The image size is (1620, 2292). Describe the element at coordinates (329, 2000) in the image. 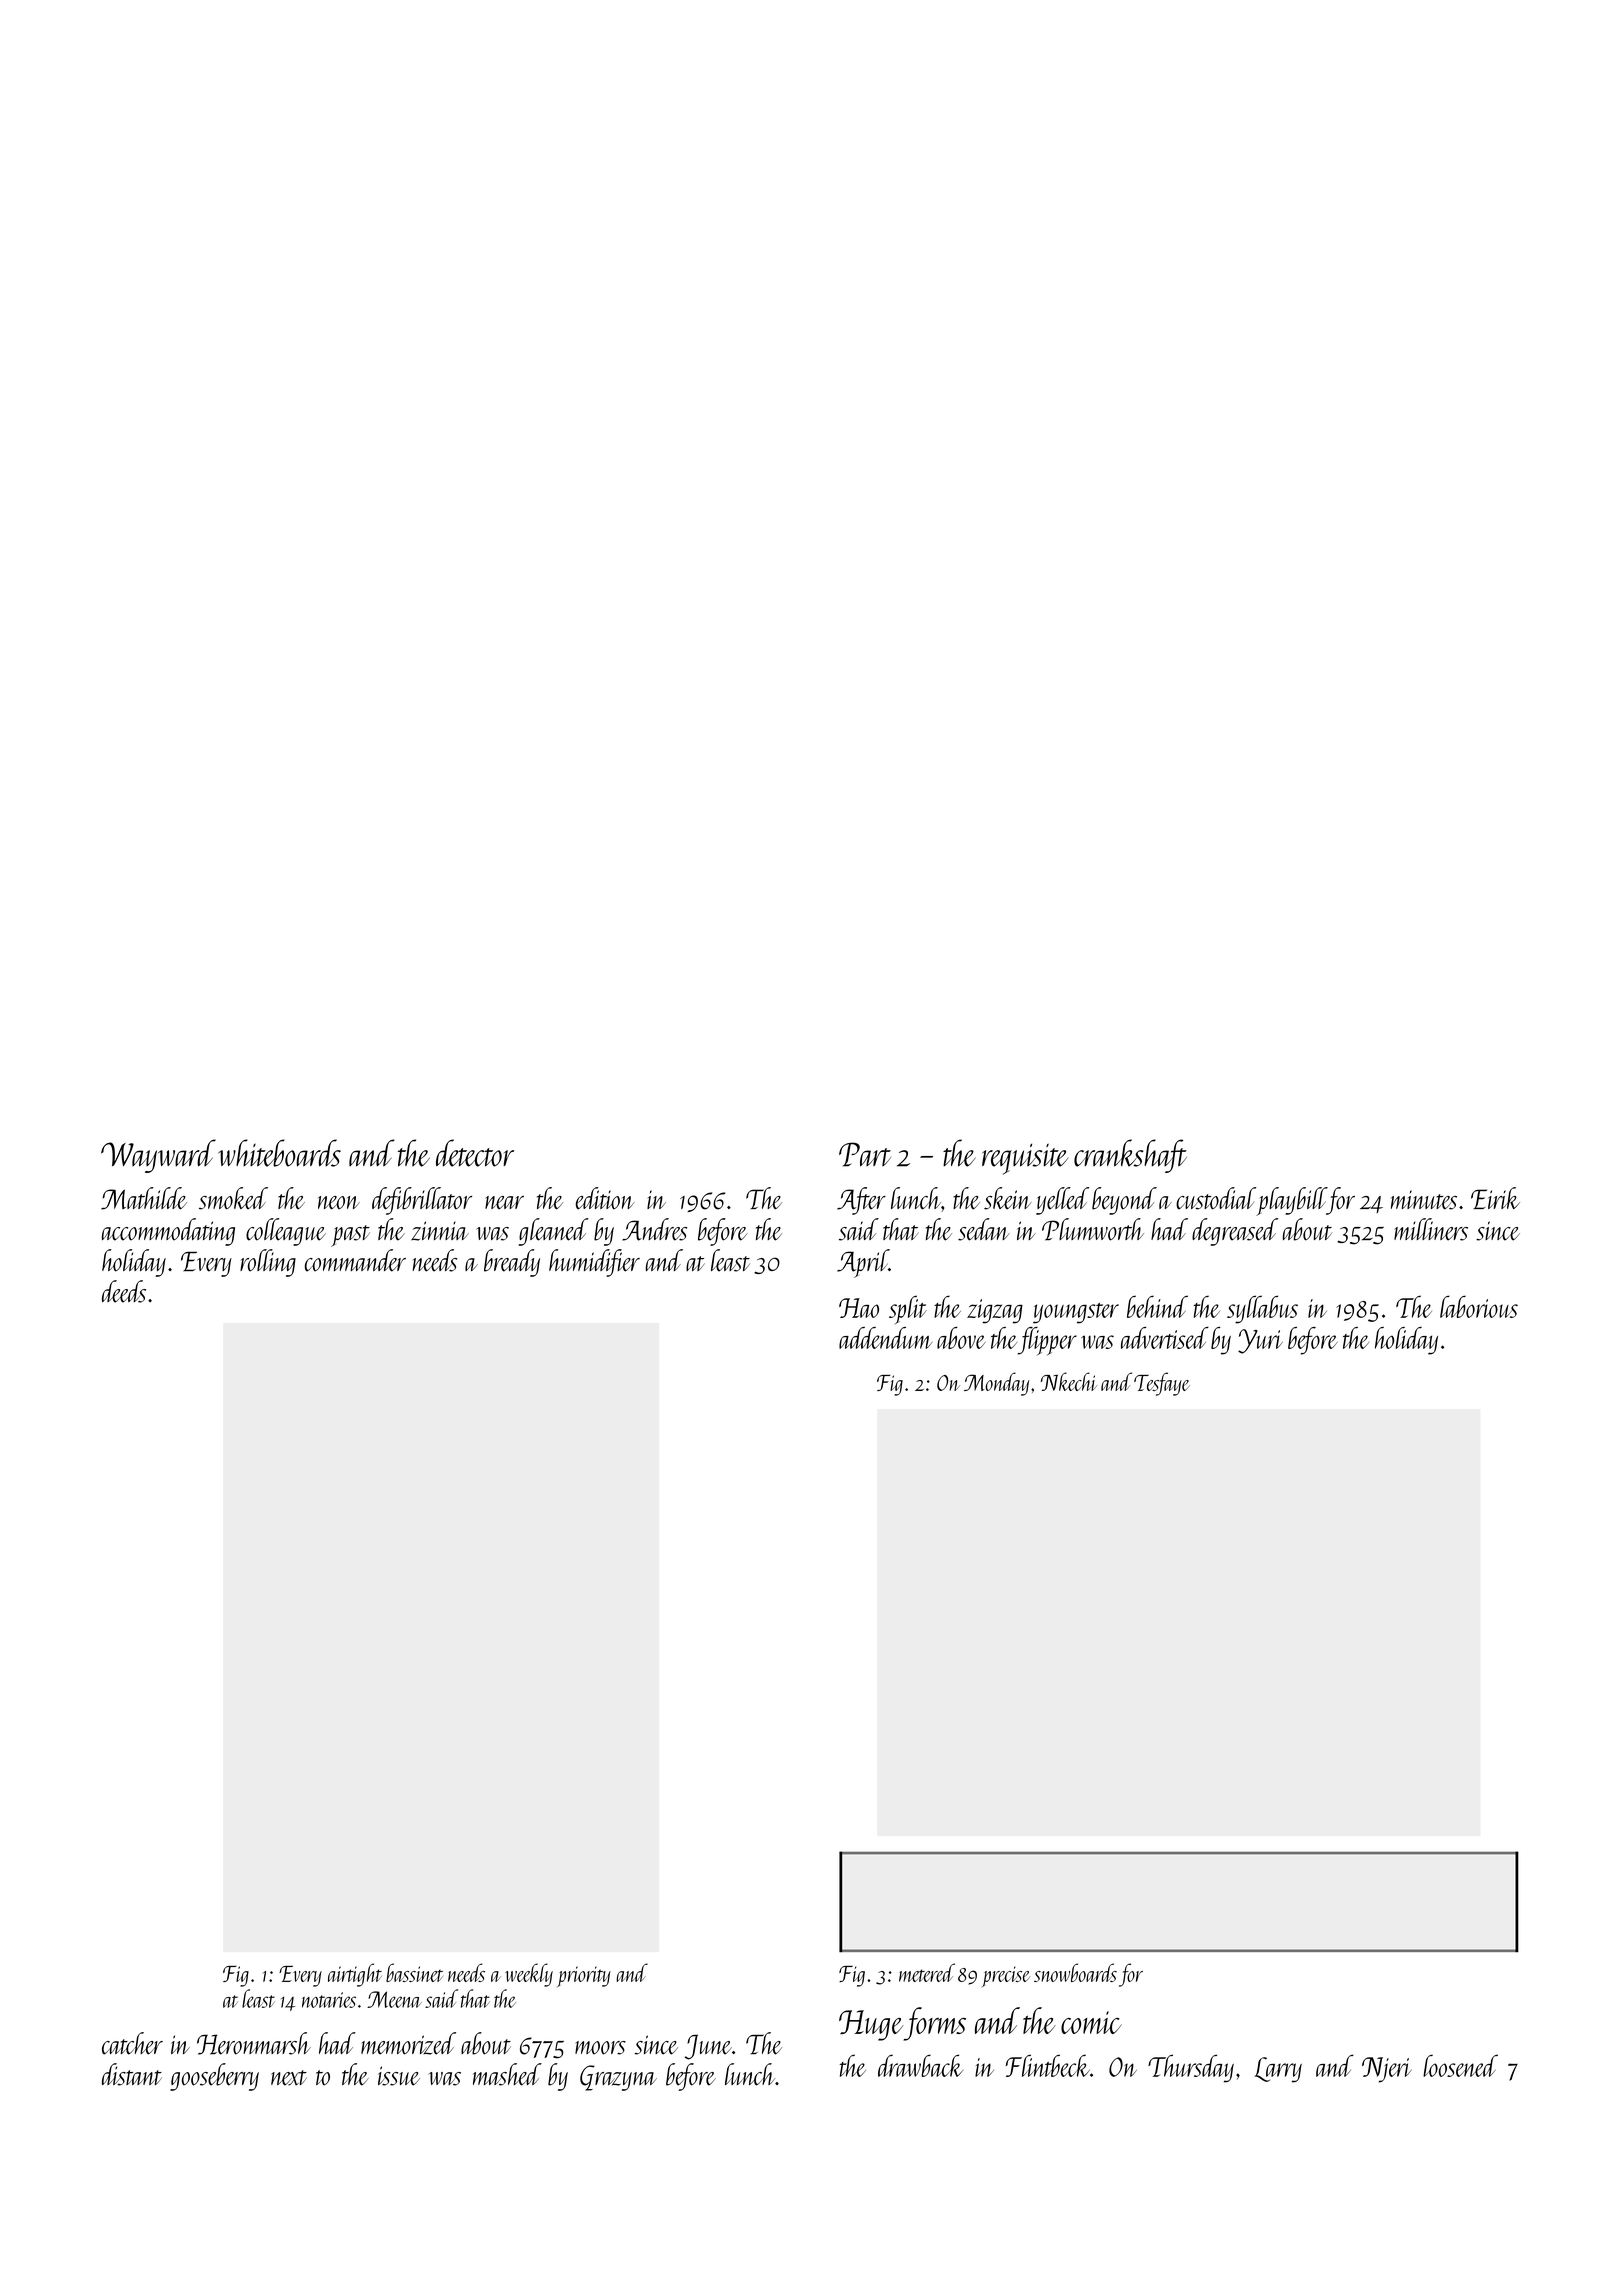

I see `notaries` at that location.
